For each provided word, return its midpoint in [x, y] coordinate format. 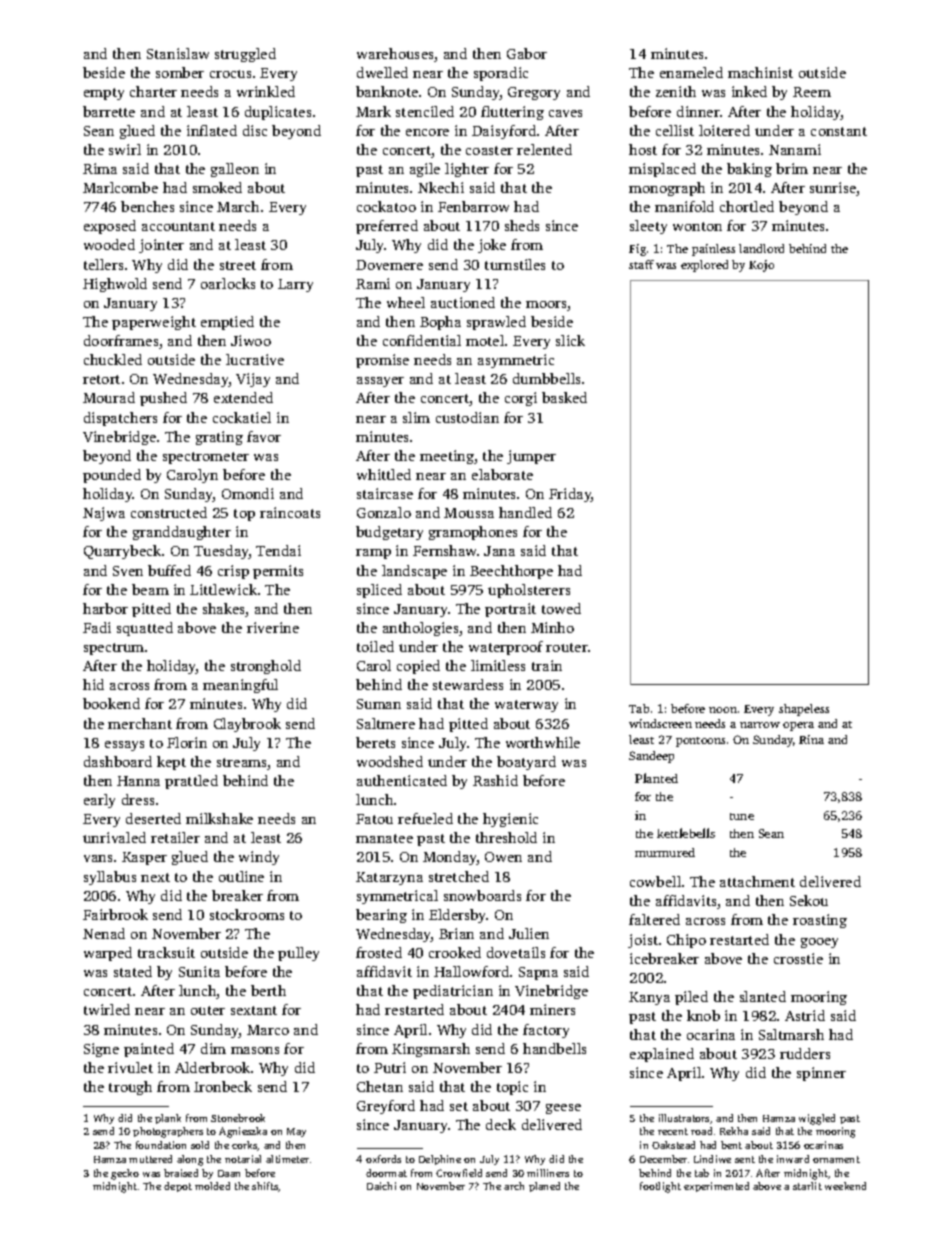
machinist [760, 72]
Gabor [527, 53]
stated [133, 971]
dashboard [118, 761]
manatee [384, 838]
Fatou [374, 819]
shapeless [804, 710]
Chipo [686, 941]
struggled [245, 55]
